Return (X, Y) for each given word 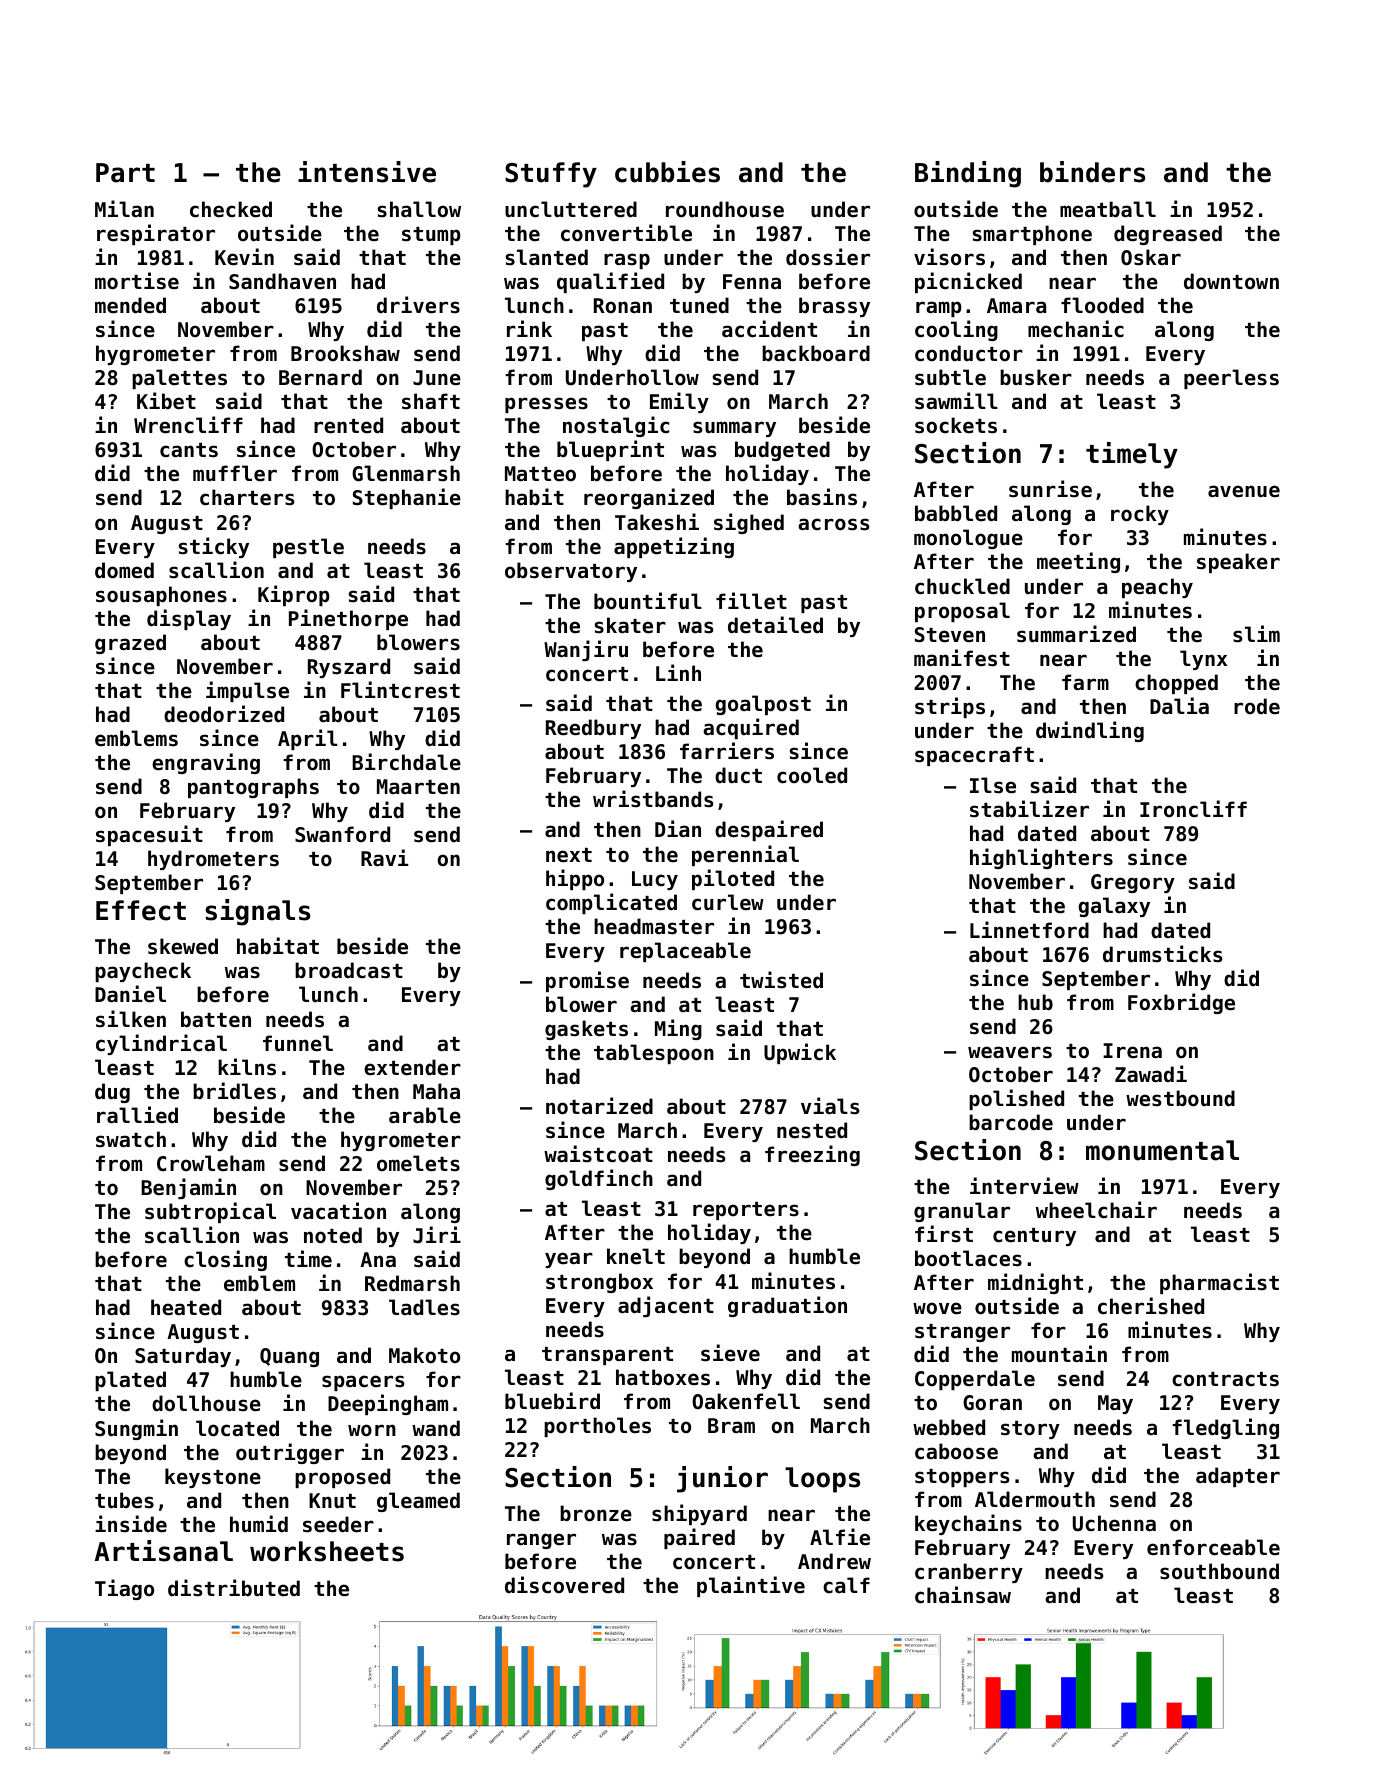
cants (189, 450)
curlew (728, 902)
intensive (367, 172)
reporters (746, 1211)
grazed (130, 644)
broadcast (349, 970)
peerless (1231, 379)
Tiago (124, 1589)
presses (546, 405)
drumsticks (1162, 954)
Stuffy (551, 175)
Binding (968, 174)
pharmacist (1219, 1283)
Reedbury (593, 729)
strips (950, 707)
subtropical (210, 1212)
